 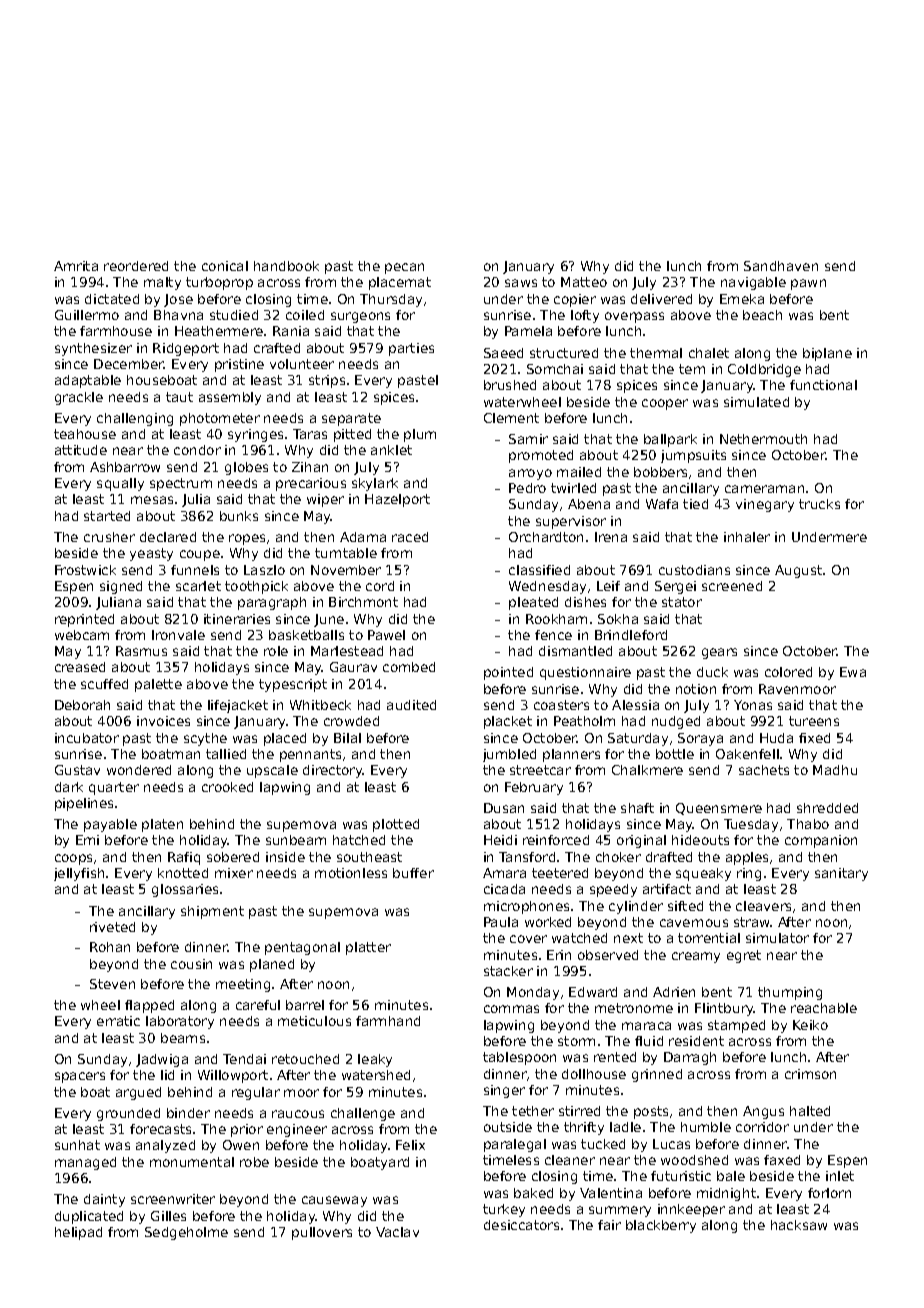 What do you see at coordinates (404, 268) in the page?
I see `pecan` at bounding box center [404, 268].
